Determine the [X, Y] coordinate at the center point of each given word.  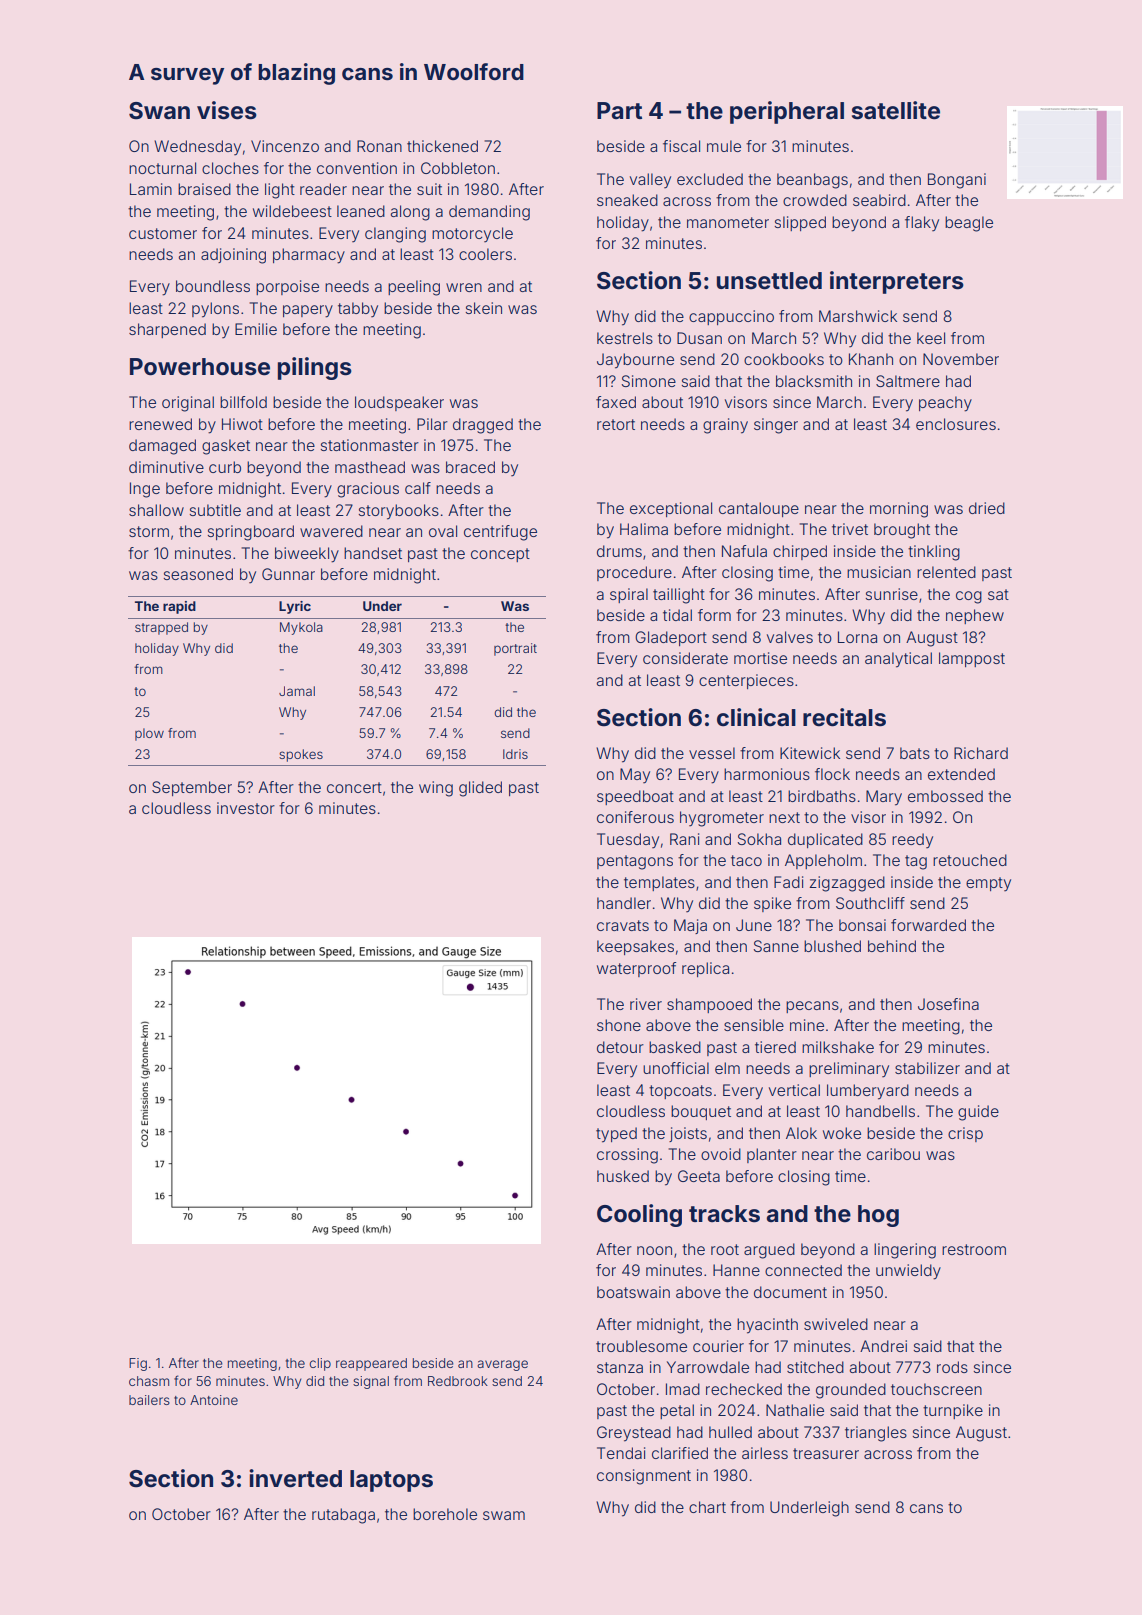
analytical [898, 660]
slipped [800, 223]
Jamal [297, 691]
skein [484, 308]
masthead [370, 467]
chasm [149, 1381]
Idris [515, 754]
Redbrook [458, 1381]
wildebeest [292, 211]
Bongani [957, 181]
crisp [965, 1134]
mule [724, 146]
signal [371, 1382]
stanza [620, 1367]
